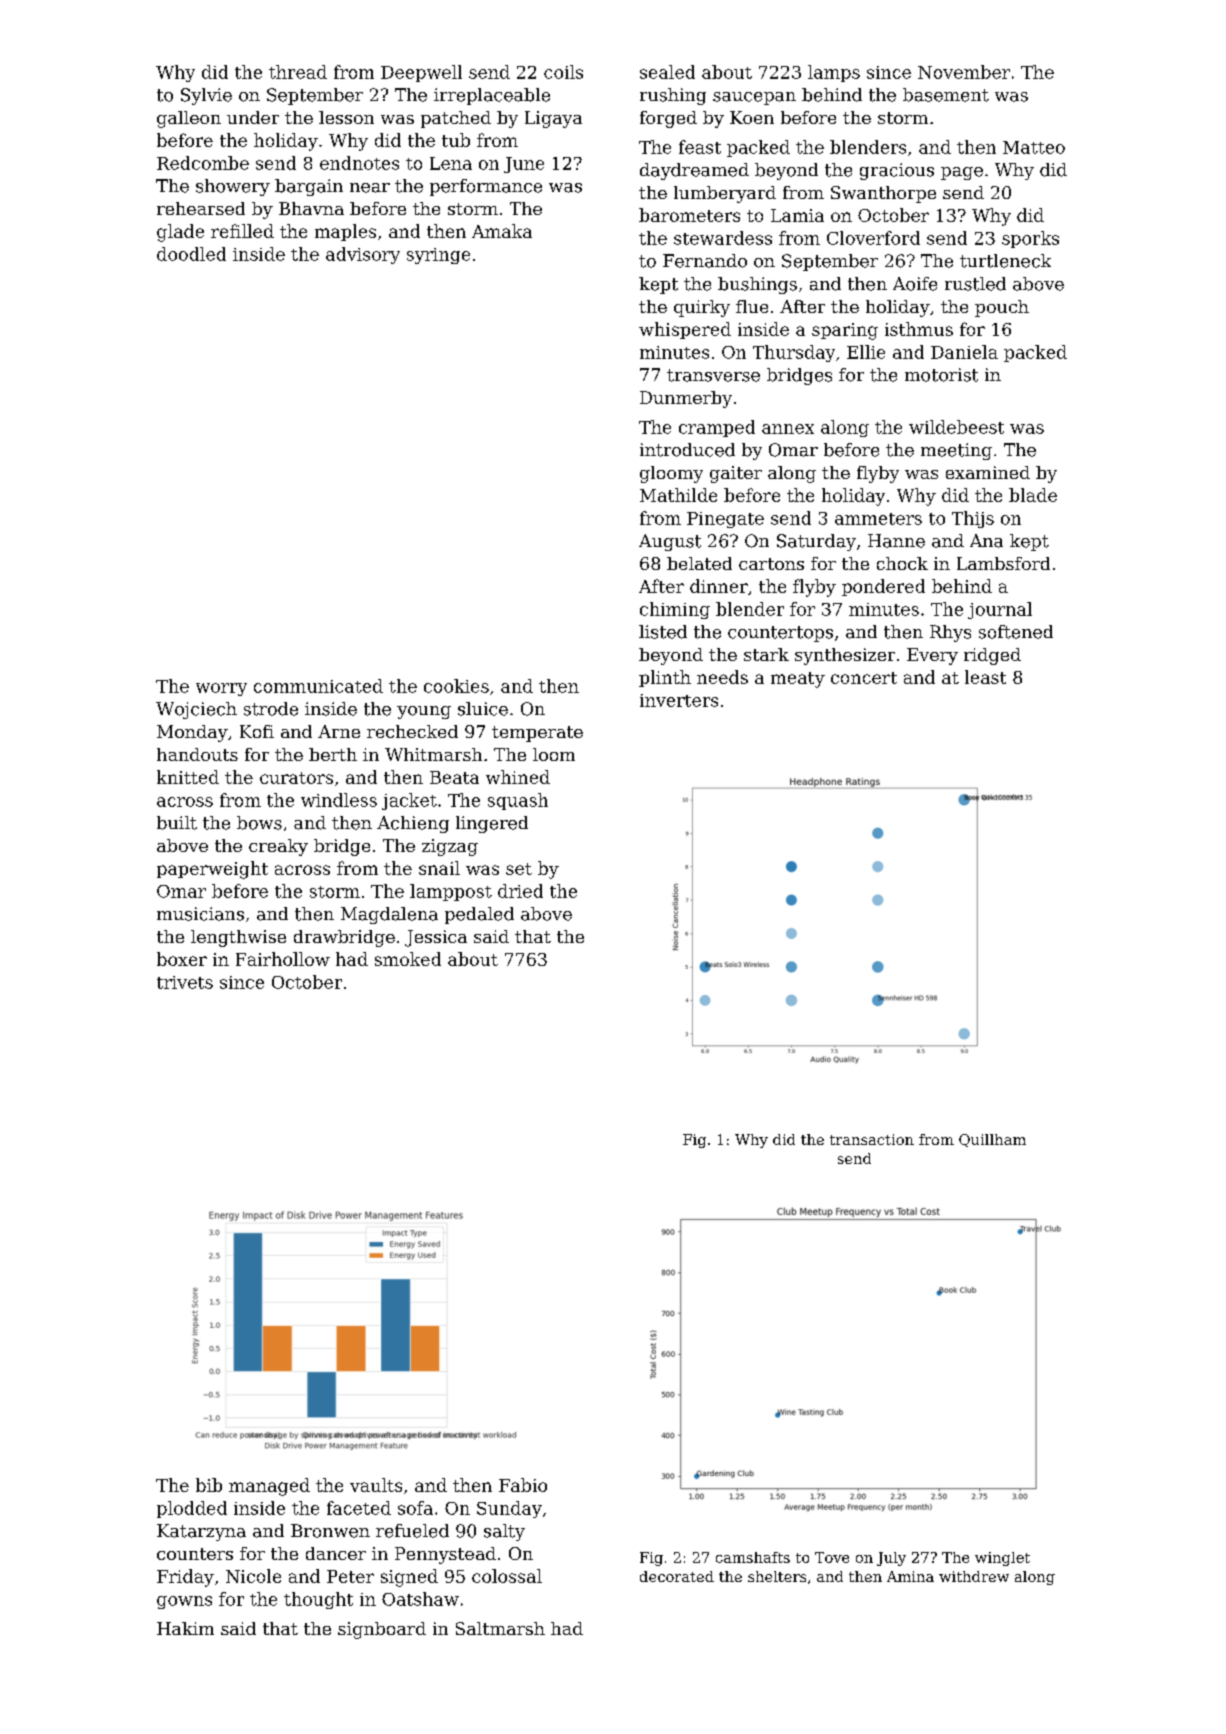 This page has width=1226, height=1734. Describe the element at coordinates (677, 1576) in the page. I see `decorated` at that location.
